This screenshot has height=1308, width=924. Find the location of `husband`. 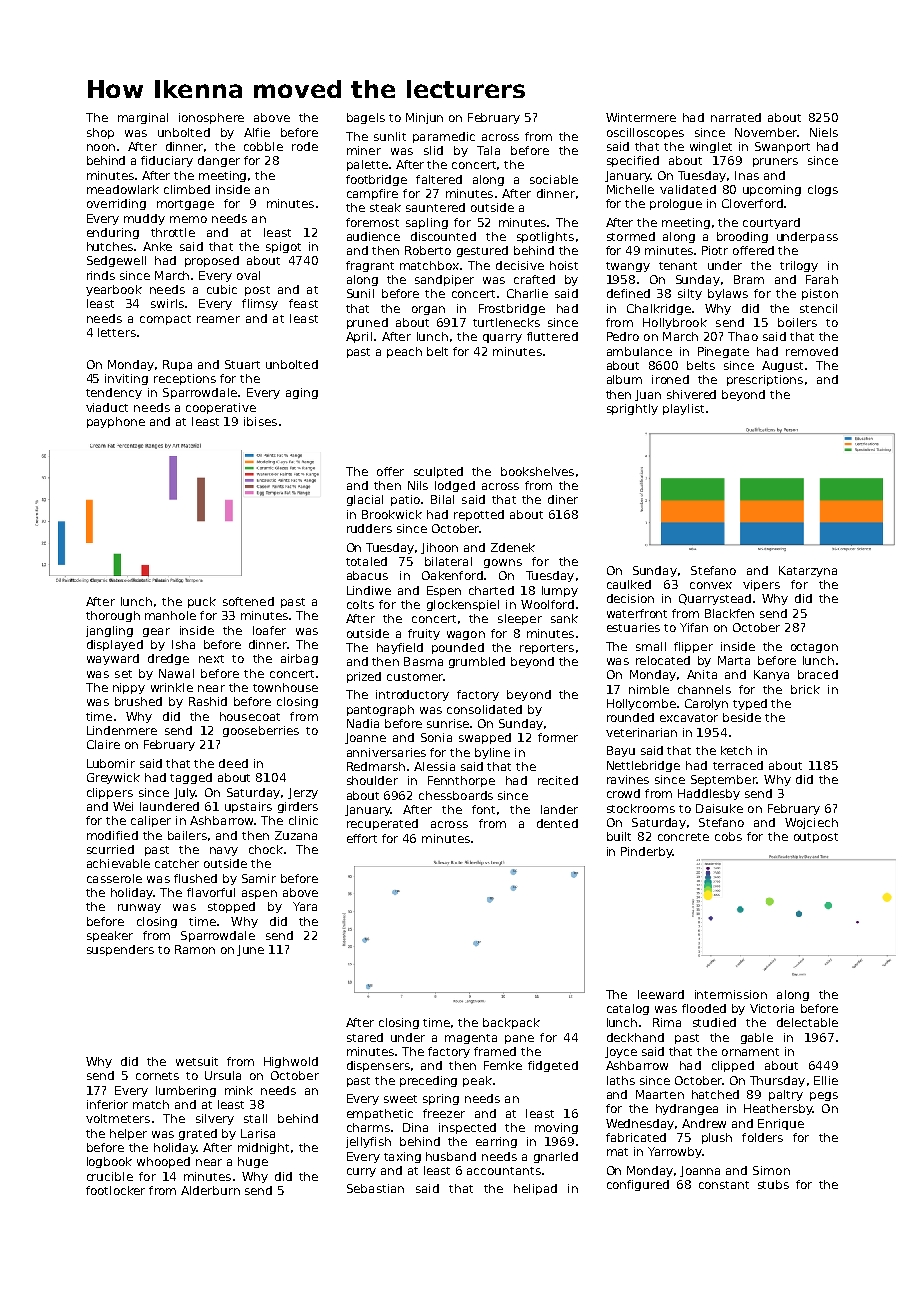

husband is located at coordinates (451, 1156).
